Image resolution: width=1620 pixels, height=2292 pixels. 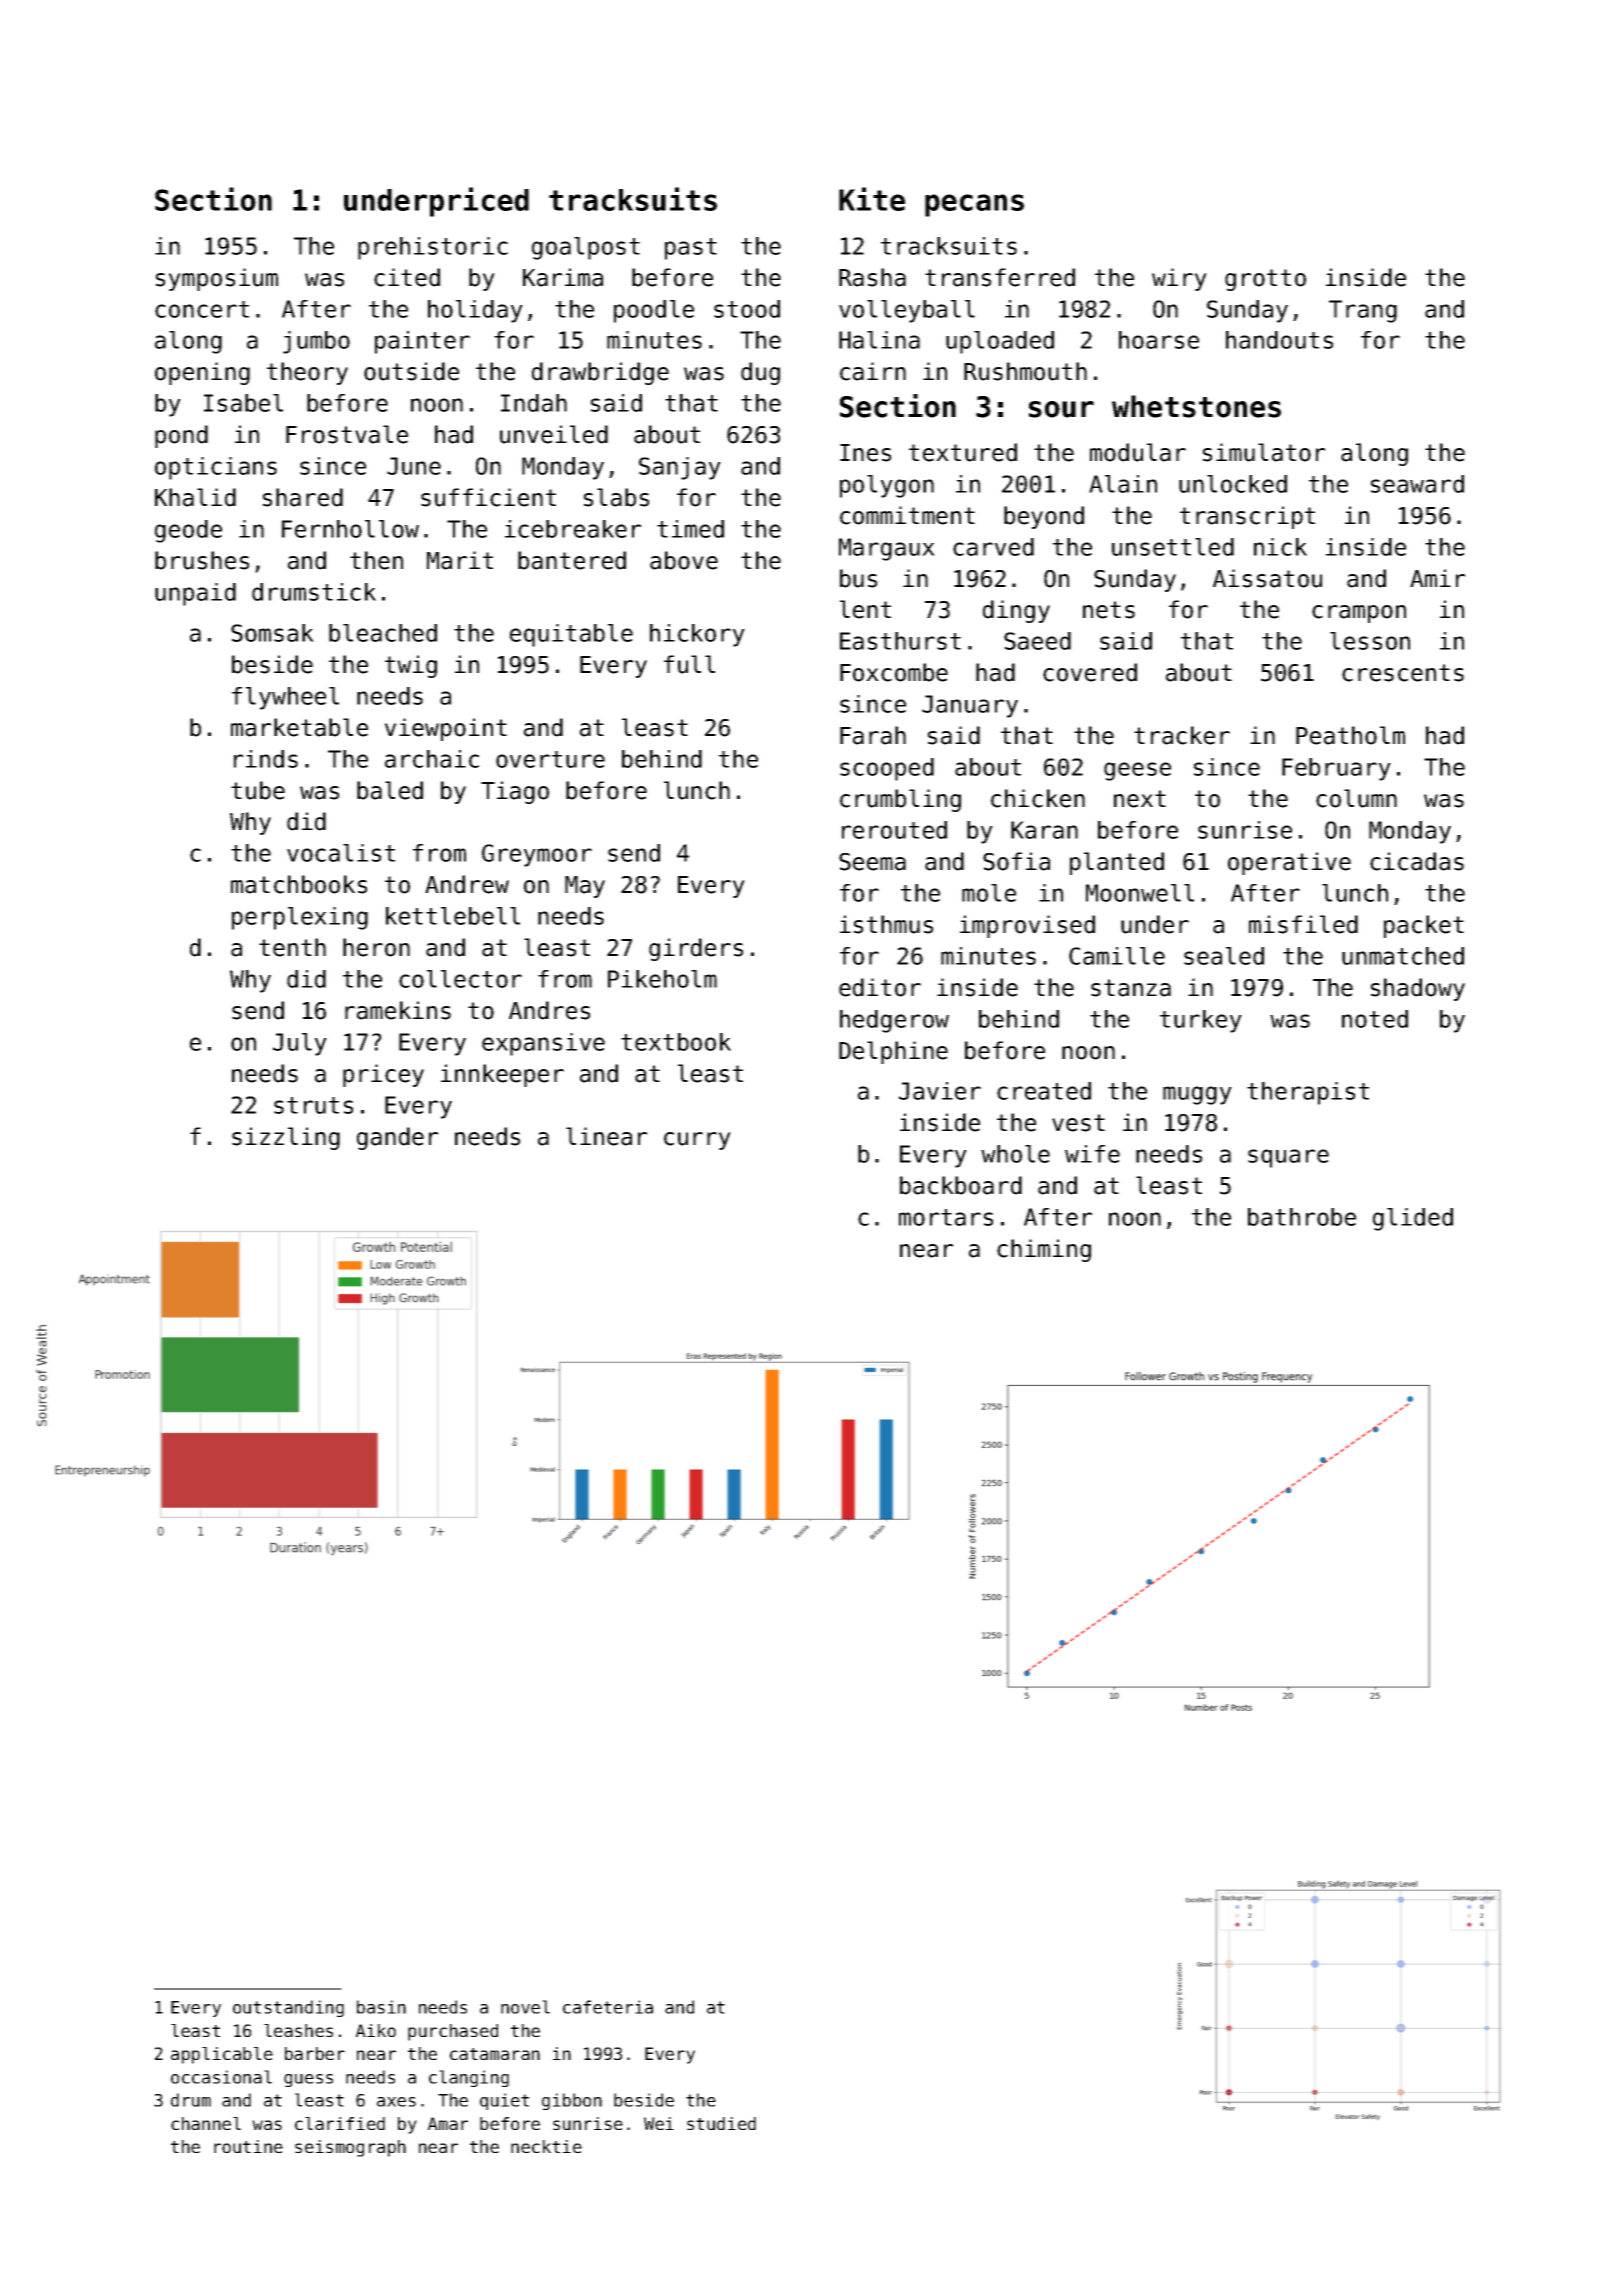 I want to click on seaward, so click(x=1417, y=484).
